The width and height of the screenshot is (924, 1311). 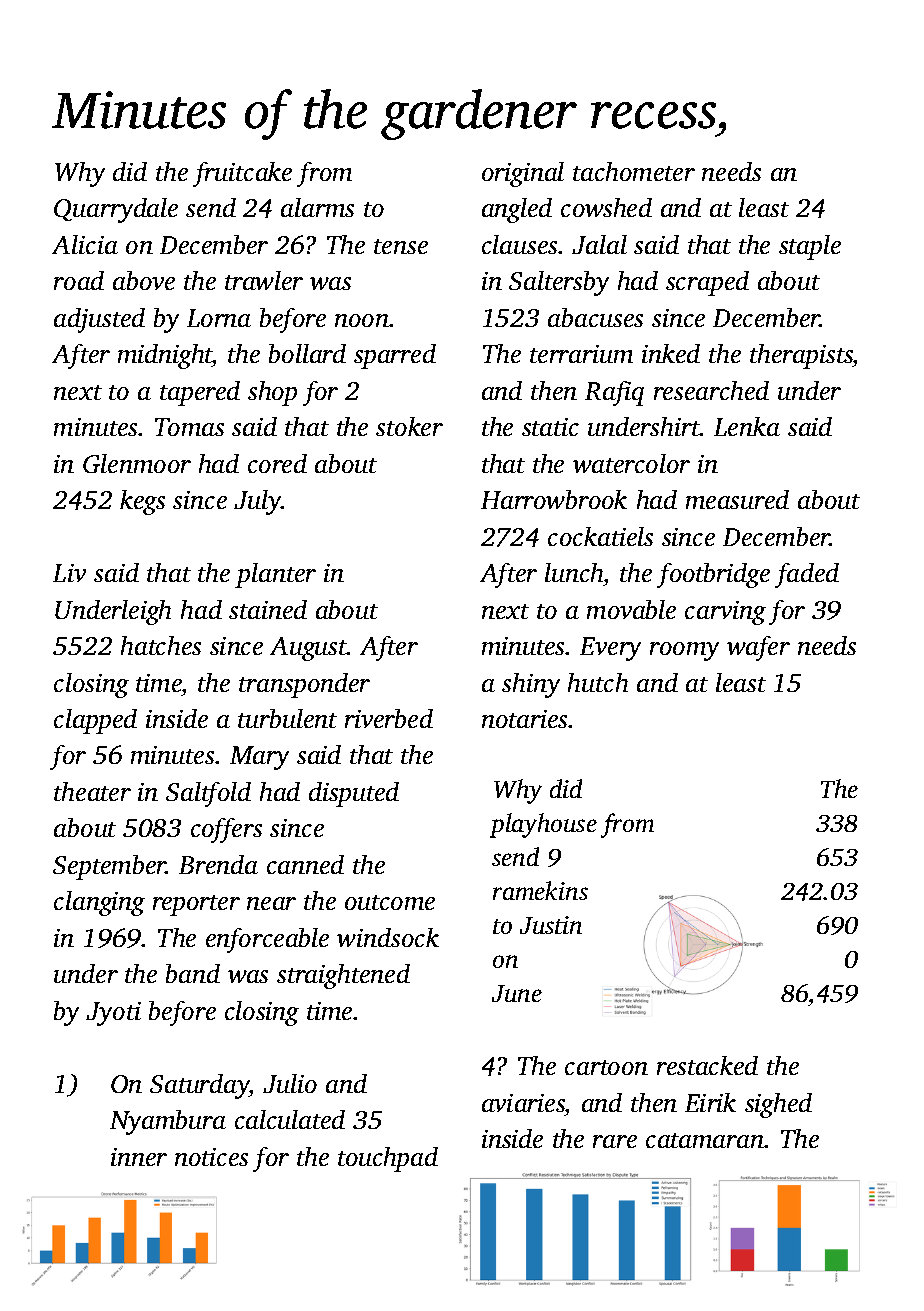 I want to click on catamaran, so click(x=705, y=1140).
